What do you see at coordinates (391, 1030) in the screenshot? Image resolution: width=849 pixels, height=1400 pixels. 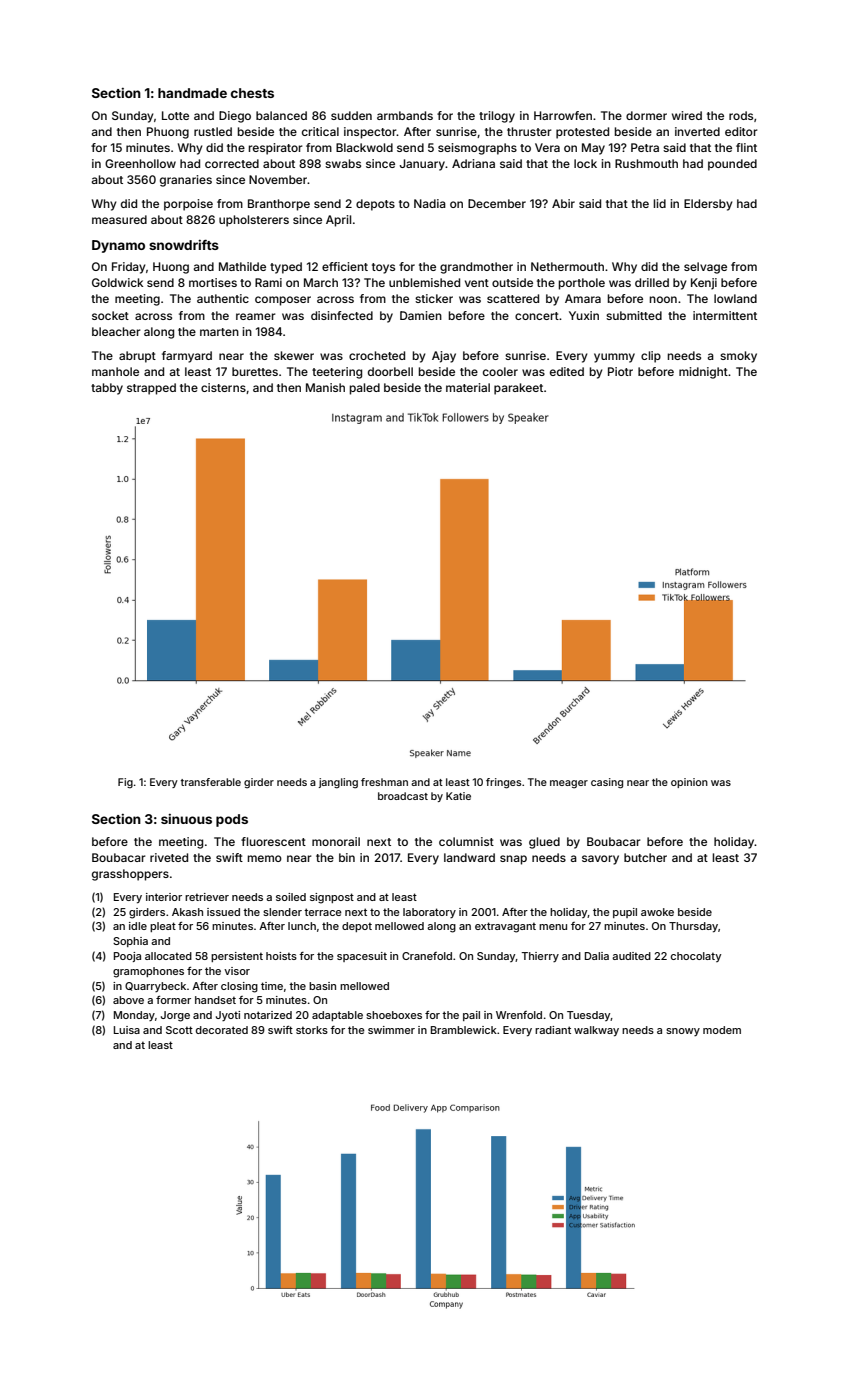 I see `swimmer` at bounding box center [391, 1030].
